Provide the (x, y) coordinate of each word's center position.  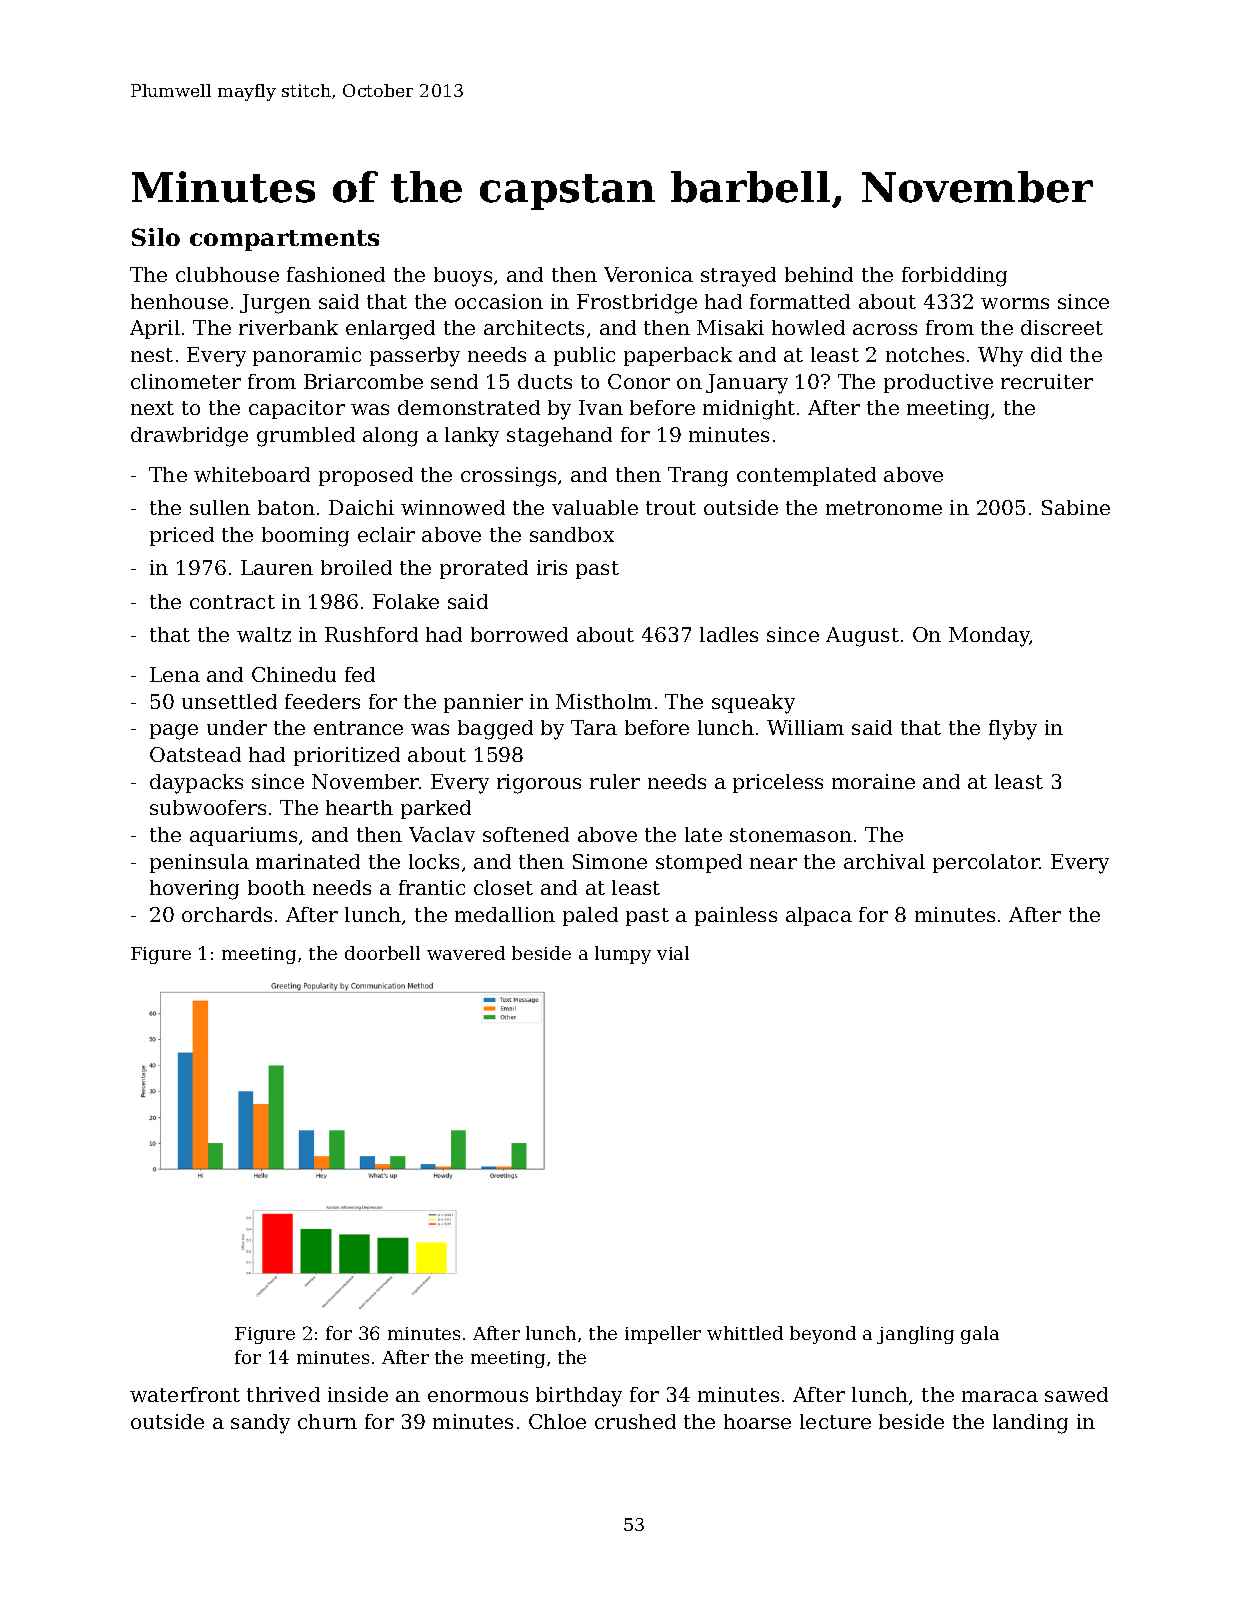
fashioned (336, 274)
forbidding (954, 277)
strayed (738, 277)
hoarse (757, 1421)
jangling (915, 1335)
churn (327, 1421)
